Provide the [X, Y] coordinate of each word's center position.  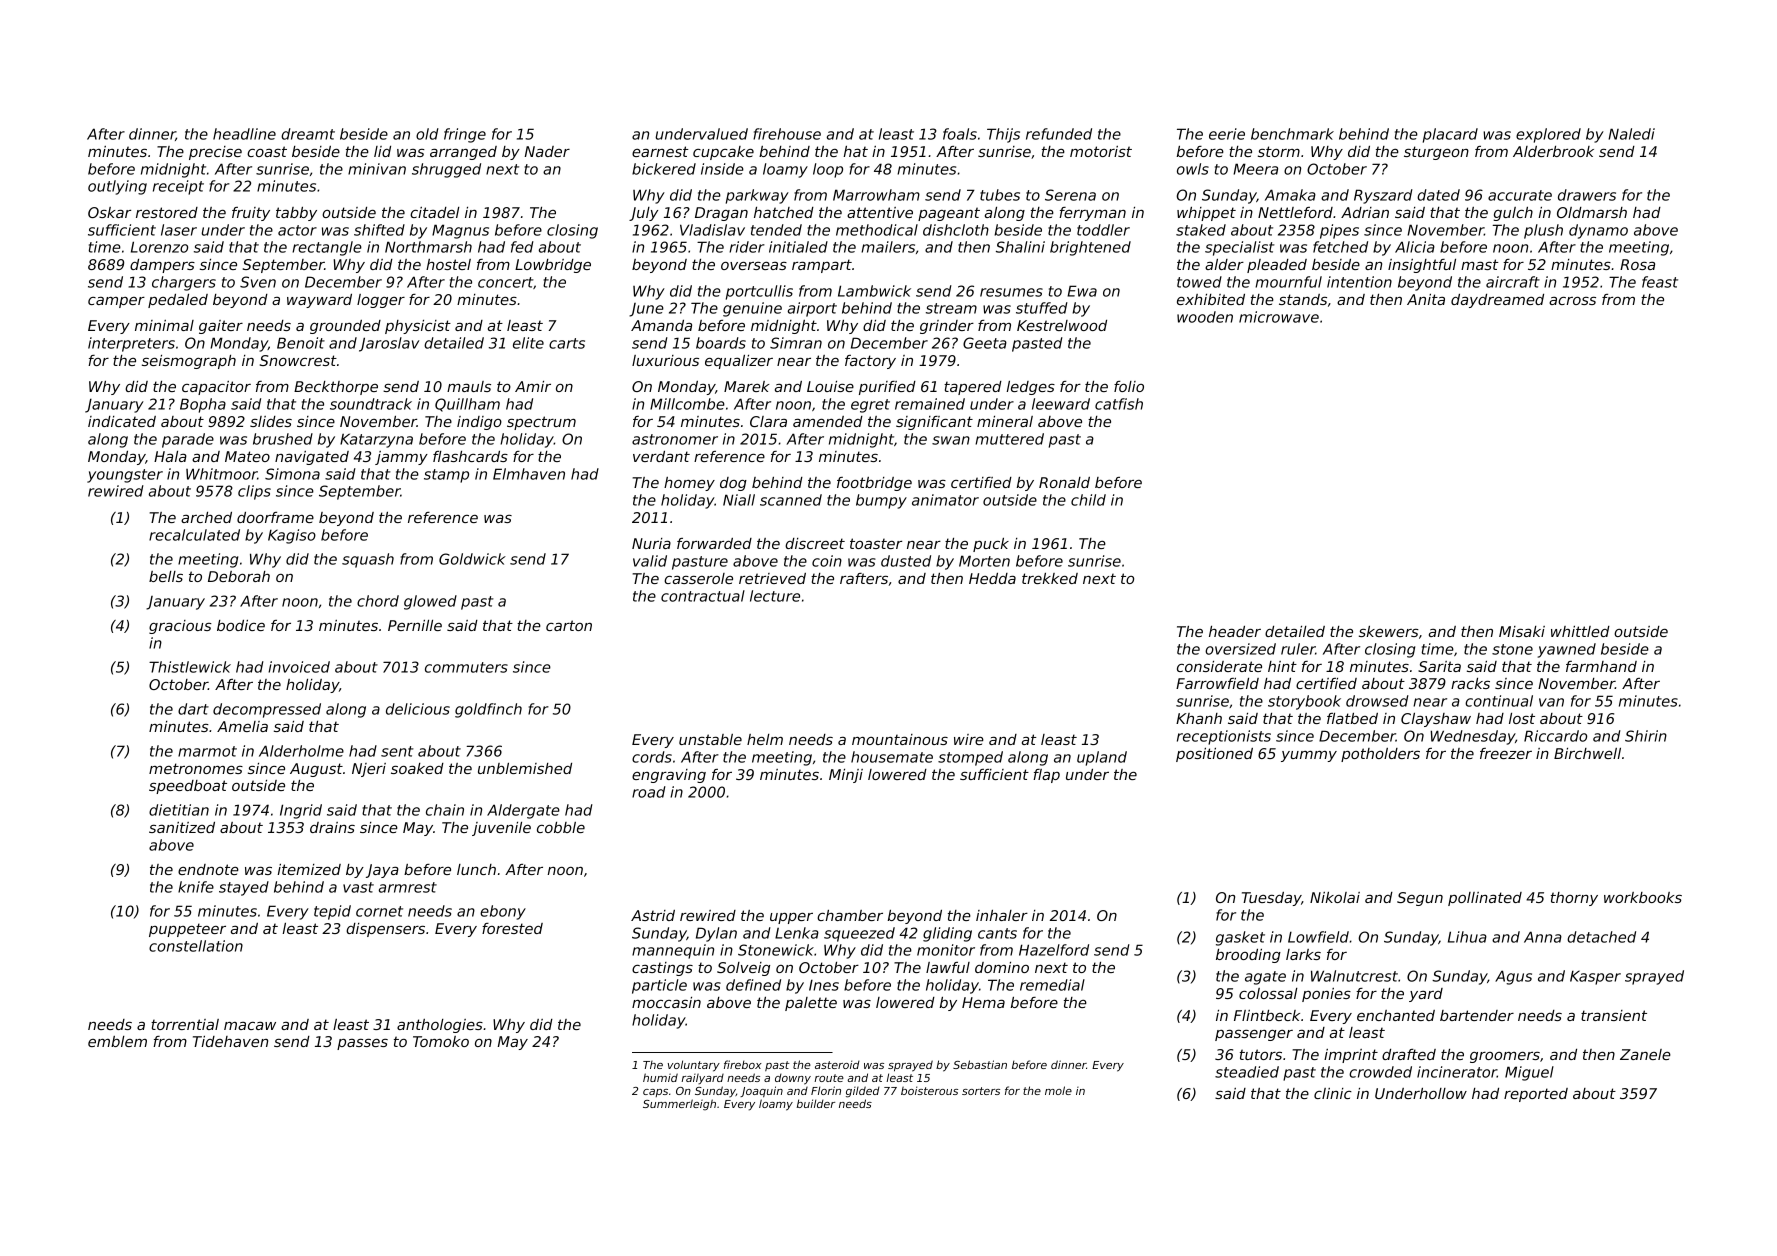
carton [569, 625]
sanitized [182, 827]
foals [960, 134]
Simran [796, 343]
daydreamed [1497, 301]
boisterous [929, 1090]
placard [1450, 135]
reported [1536, 1095]
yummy [1309, 756]
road [649, 792]
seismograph [189, 362]
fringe [465, 135]
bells [166, 576]
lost [1522, 718]
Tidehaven [230, 1041]
